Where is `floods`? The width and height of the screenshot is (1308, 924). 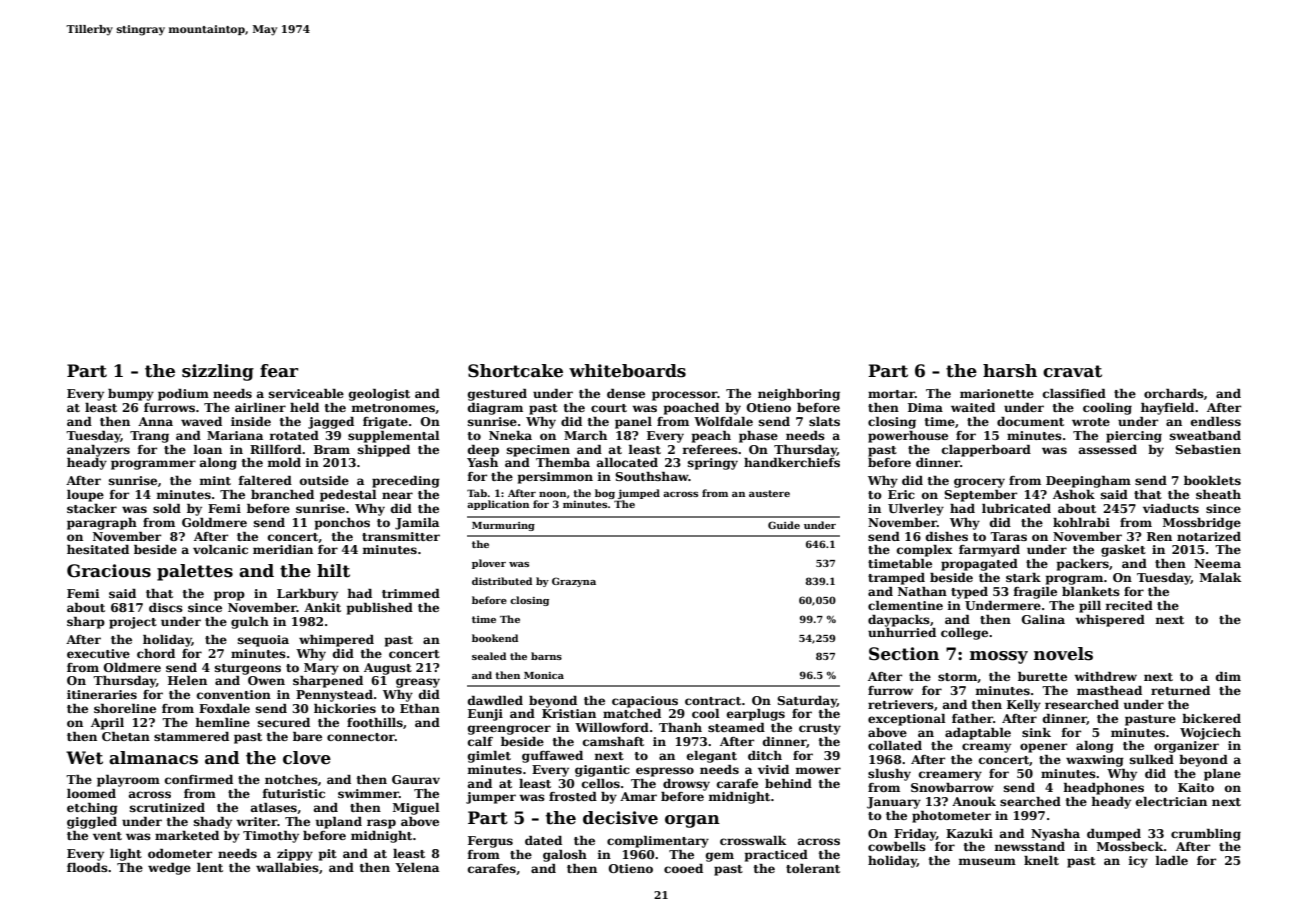
floods is located at coordinates (87, 867).
